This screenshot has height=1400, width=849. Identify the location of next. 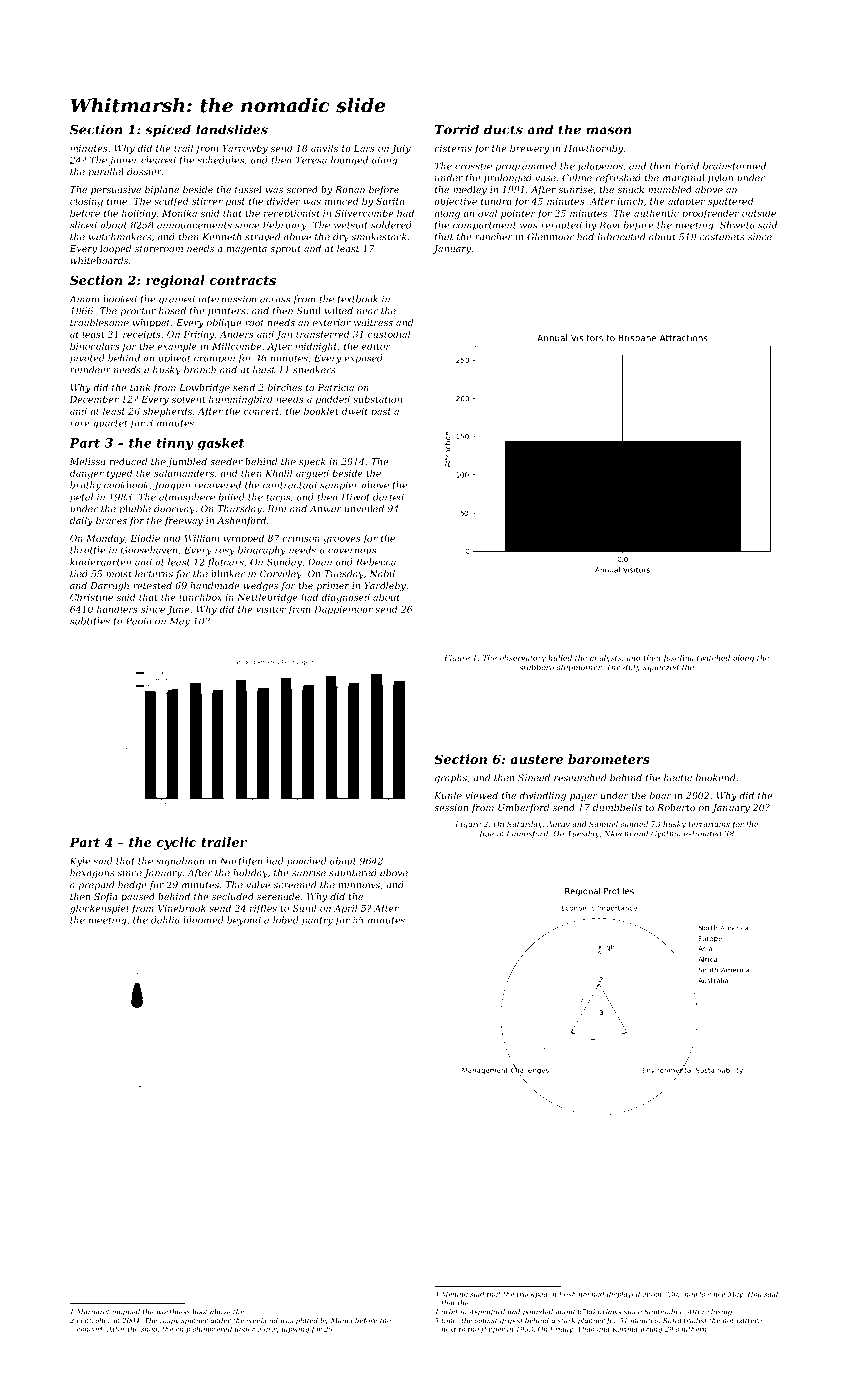
(449, 1329).
